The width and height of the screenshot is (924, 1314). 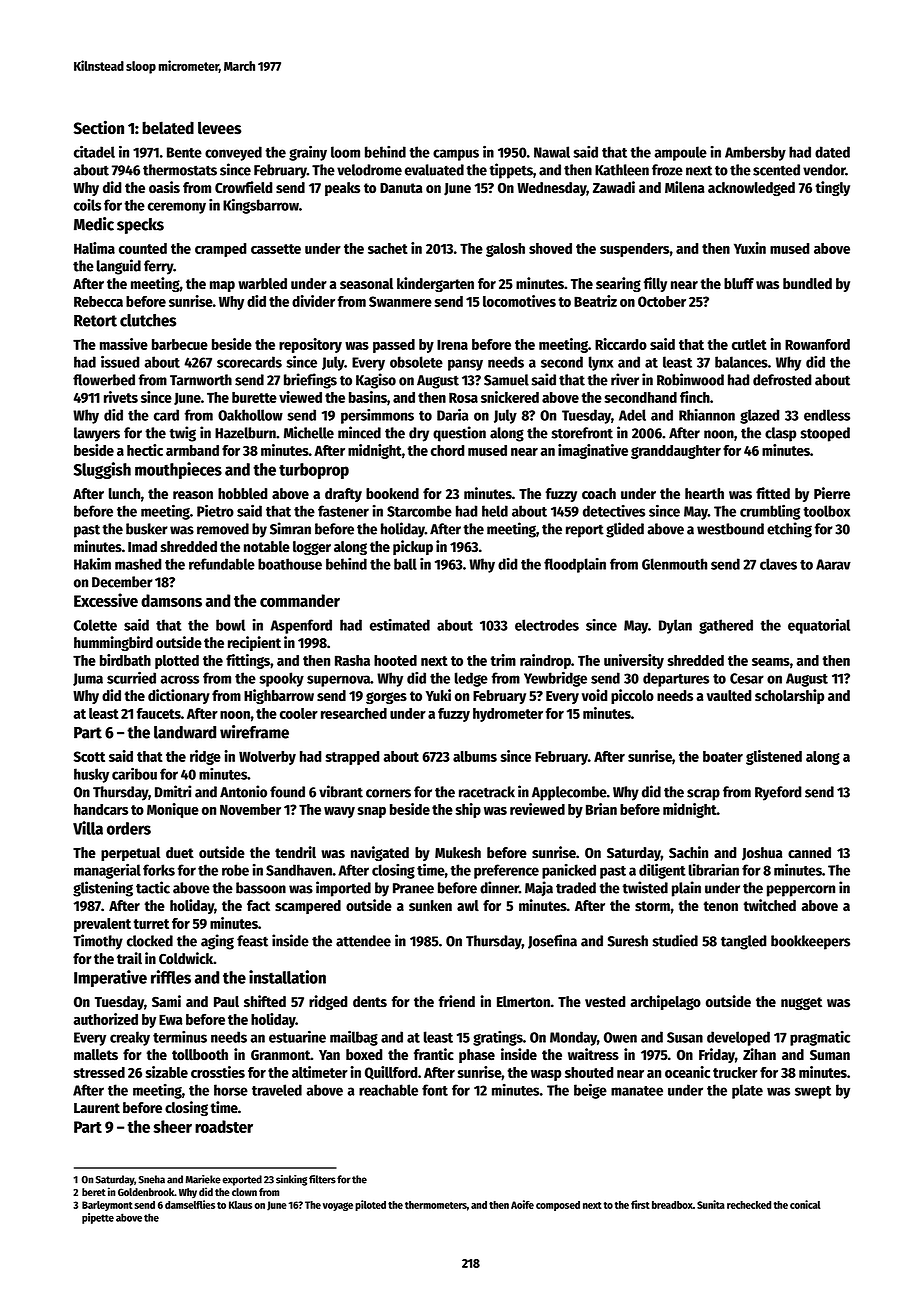 I want to click on balances, so click(x=741, y=362).
